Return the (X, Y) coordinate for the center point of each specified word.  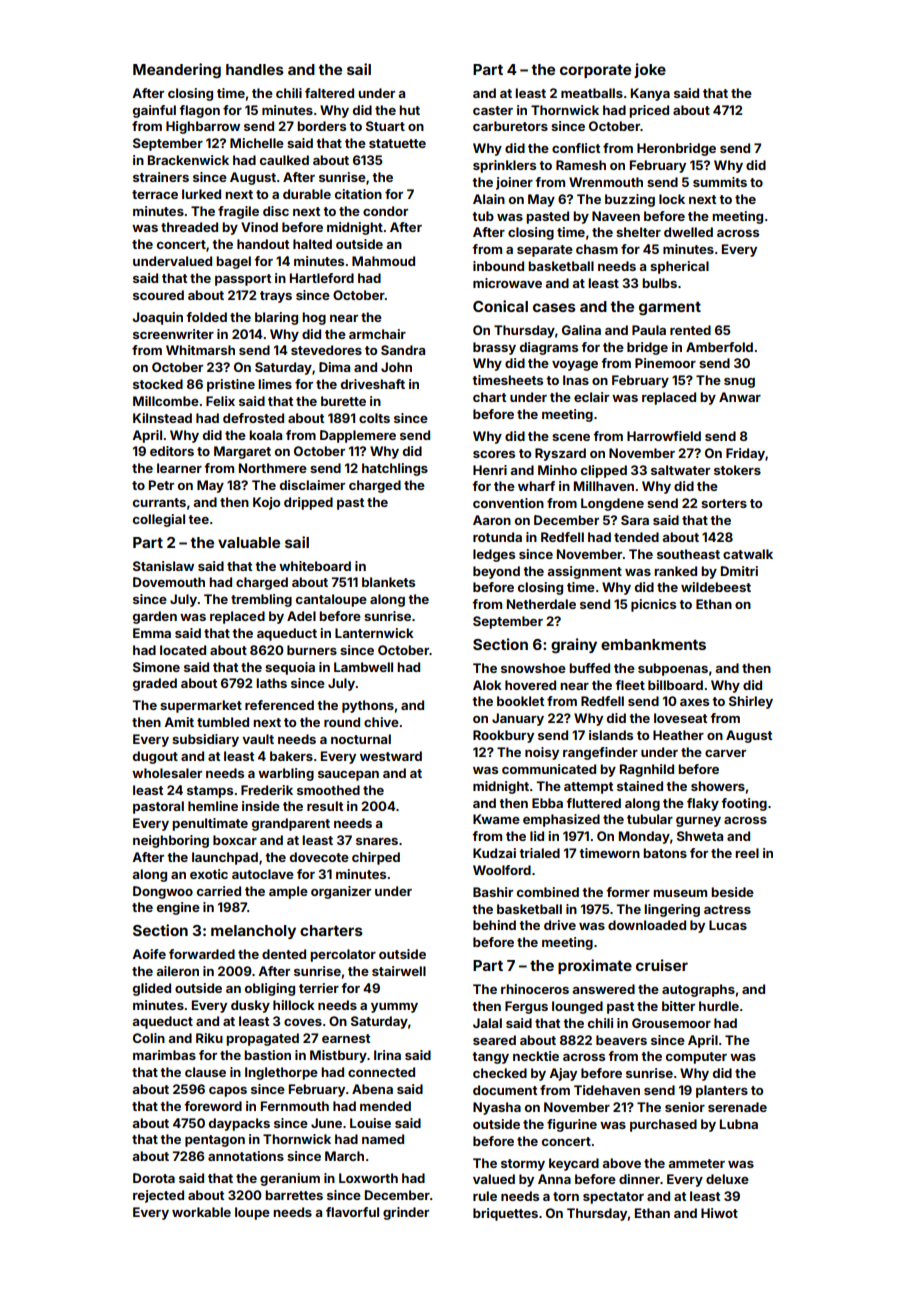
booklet (520, 701)
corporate (595, 71)
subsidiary (205, 740)
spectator (613, 1198)
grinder (406, 1213)
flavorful (352, 1212)
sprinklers (504, 166)
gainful (154, 111)
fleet (630, 685)
